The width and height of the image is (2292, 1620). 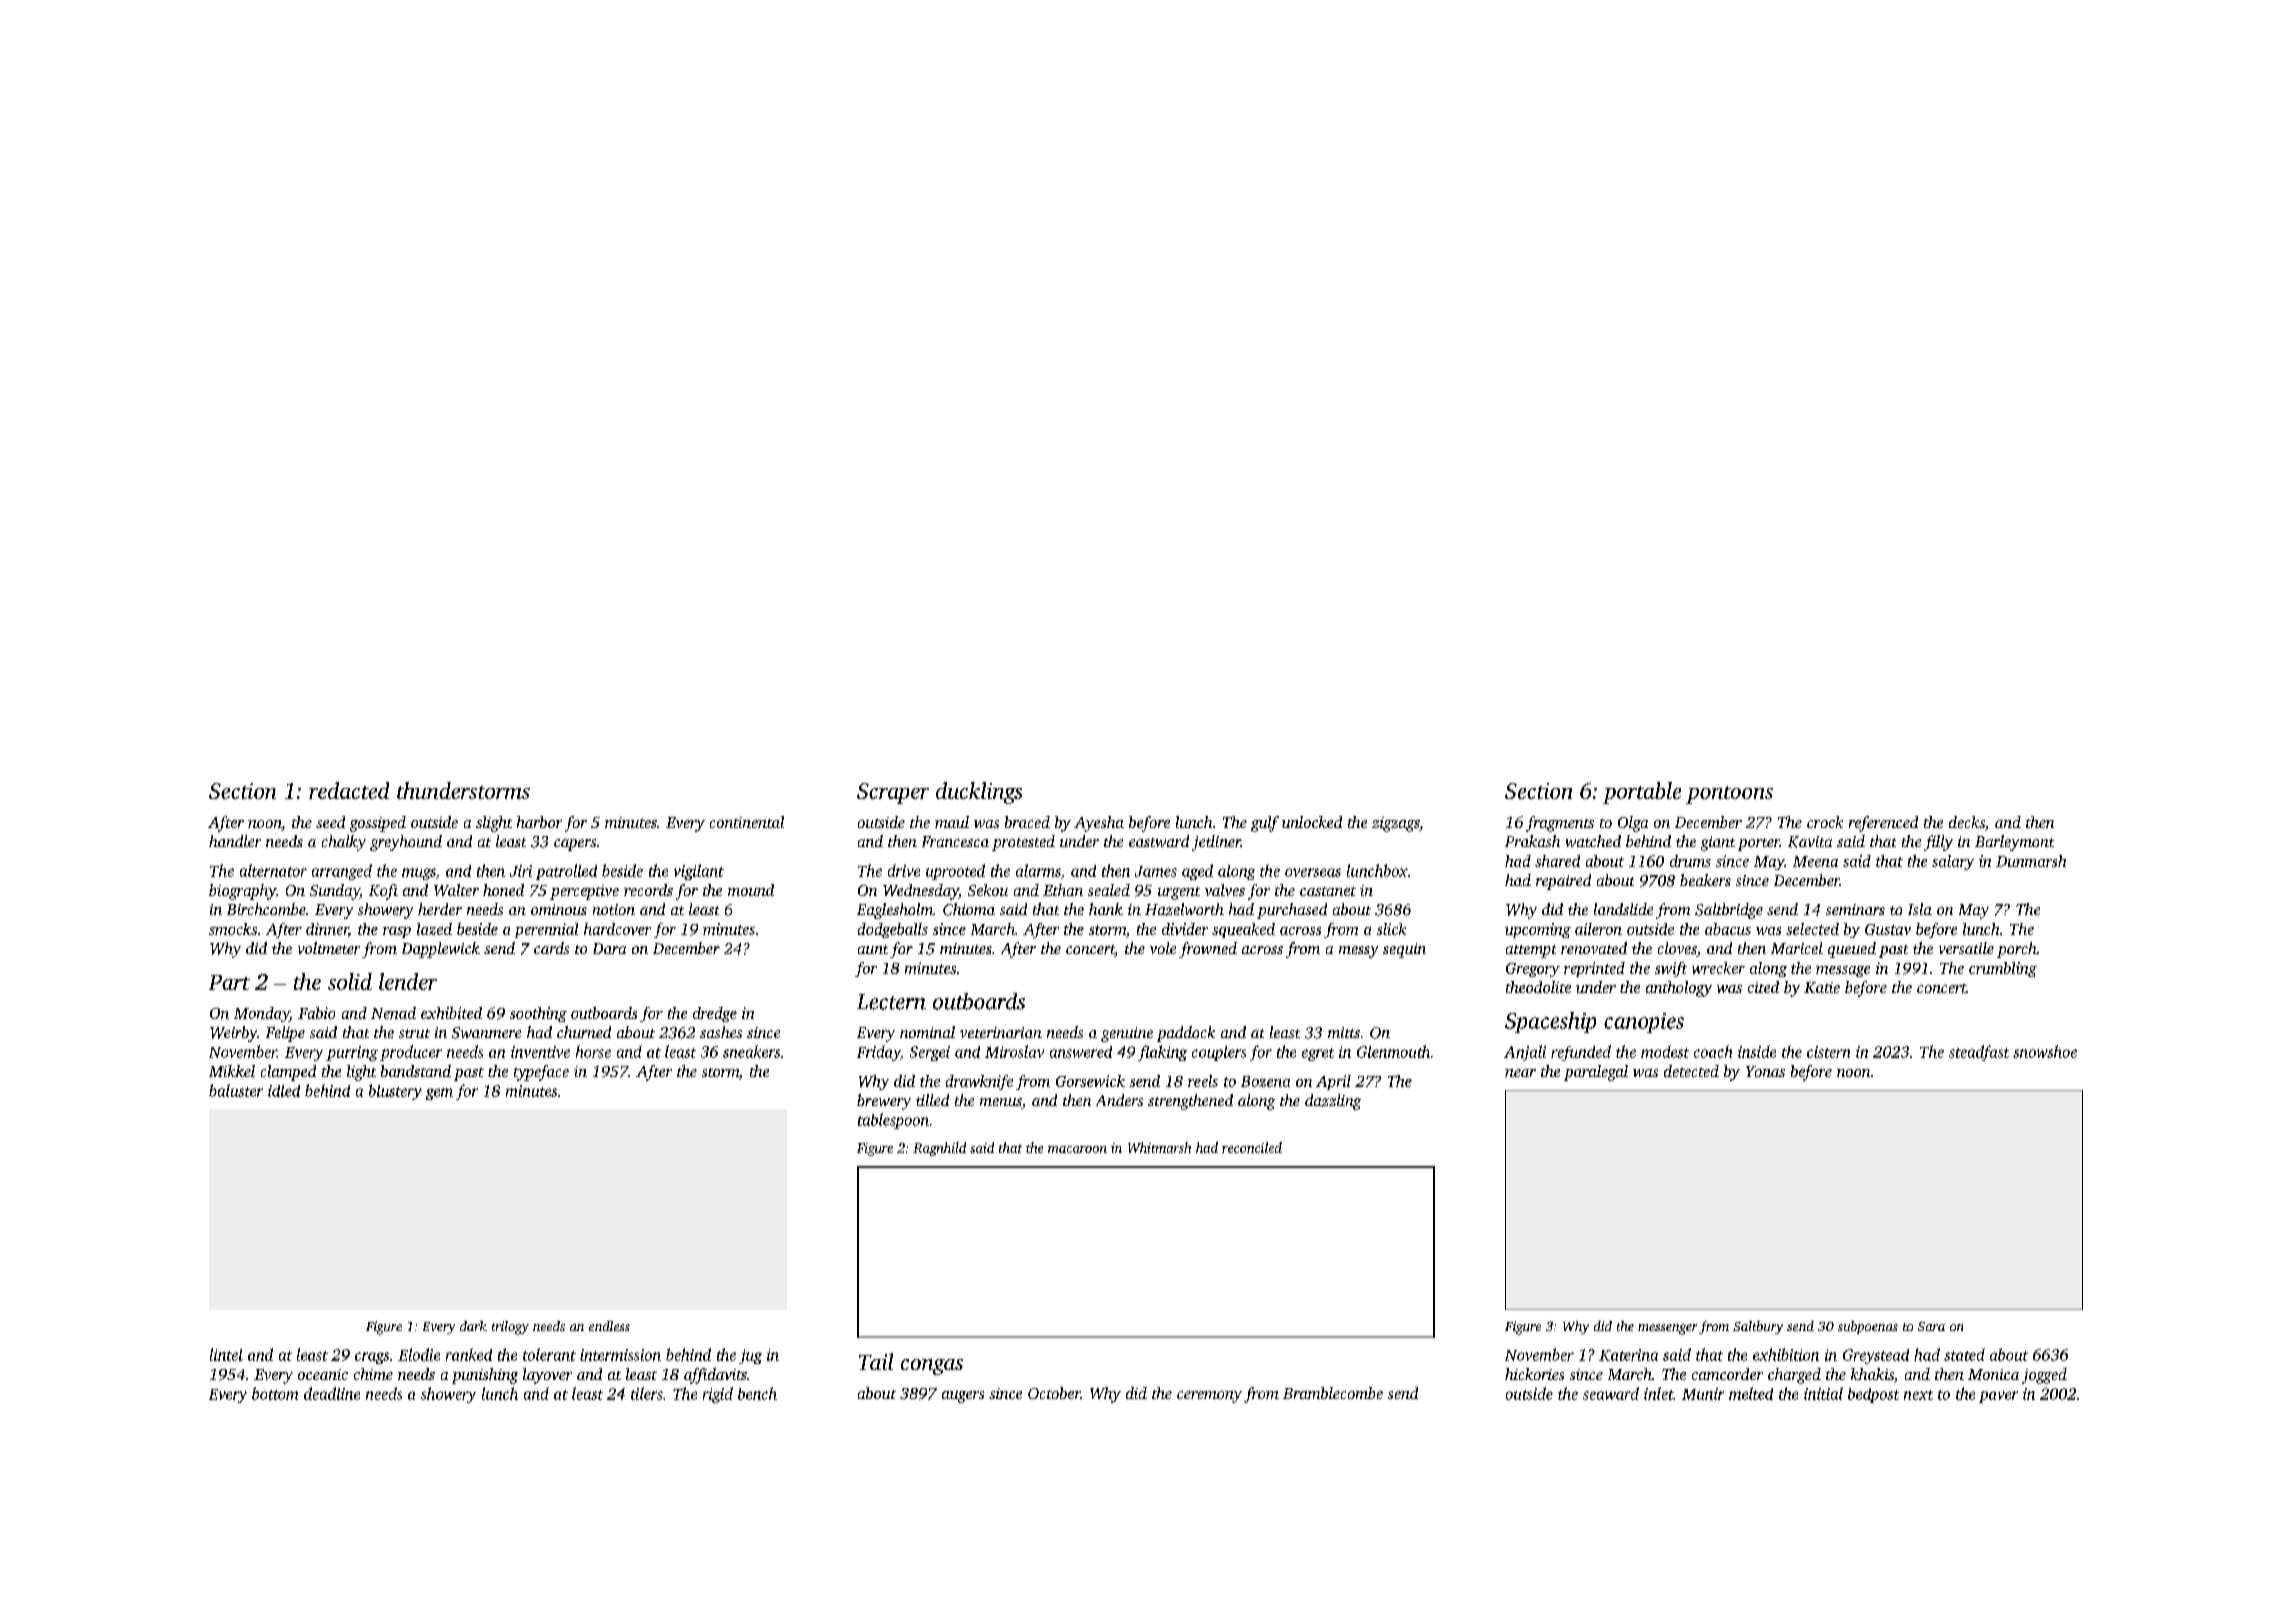 I want to click on purring, so click(x=352, y=1053).
